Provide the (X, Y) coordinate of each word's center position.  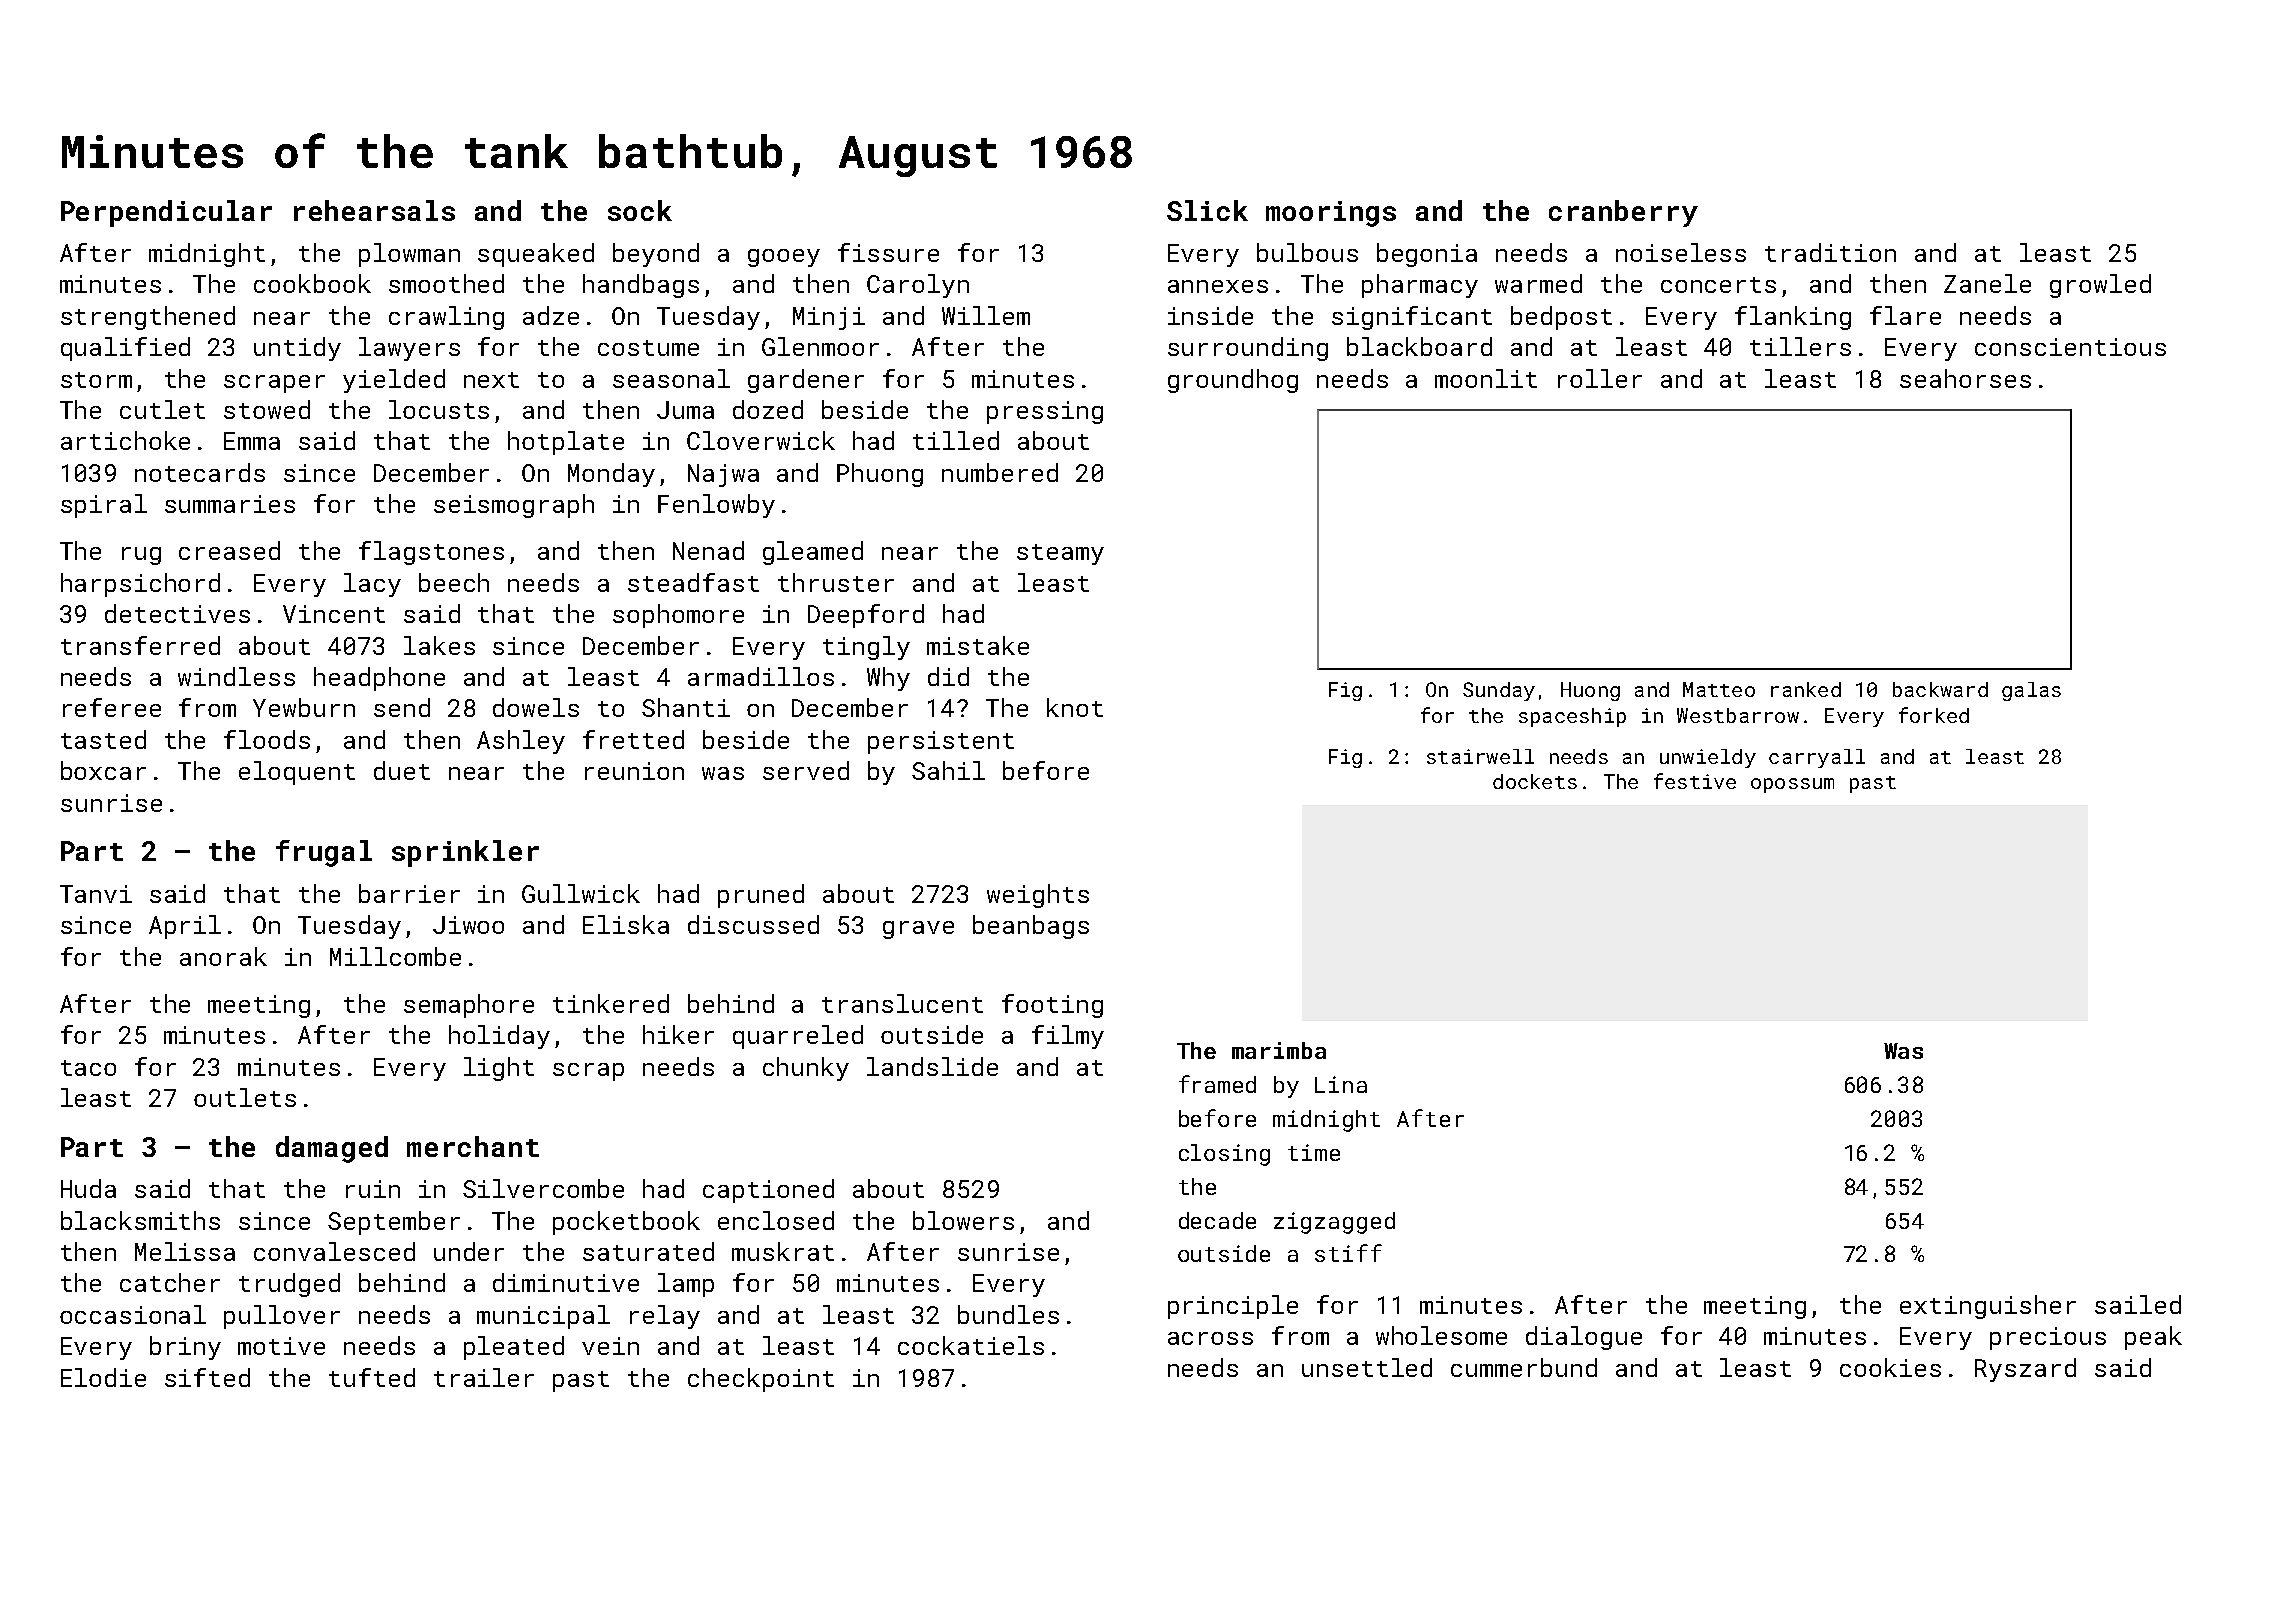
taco (88, 1068)
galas (2031, 691)
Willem (986, 315)
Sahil (948, 770)
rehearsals (374, 210)
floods (267, 739)
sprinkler (465, 853)
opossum (1792, 785)
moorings (1331, 214)
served (806, 770)
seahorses (1965, 378)
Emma (252, 441)
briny (185, 1348)
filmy (1068, 1037)
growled (2100, 286)
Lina (1341, 1084)
